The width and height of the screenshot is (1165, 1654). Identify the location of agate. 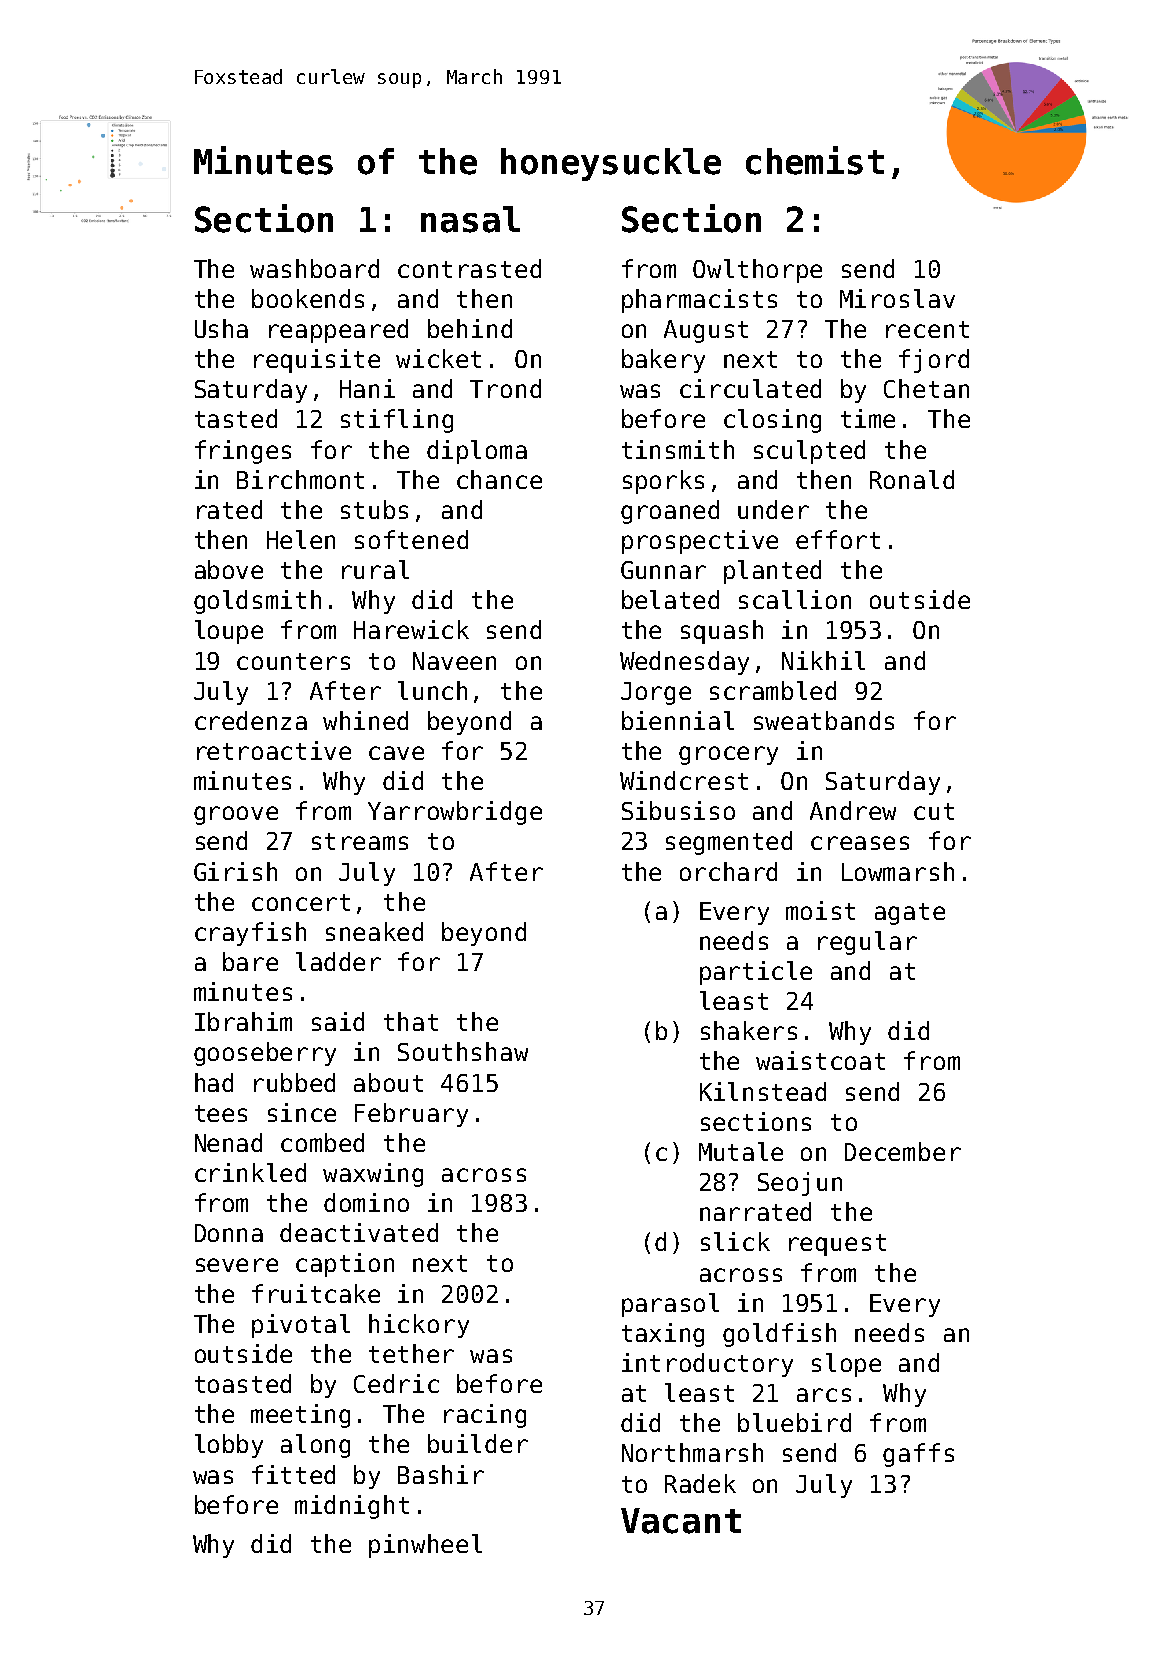
(910, 914).
